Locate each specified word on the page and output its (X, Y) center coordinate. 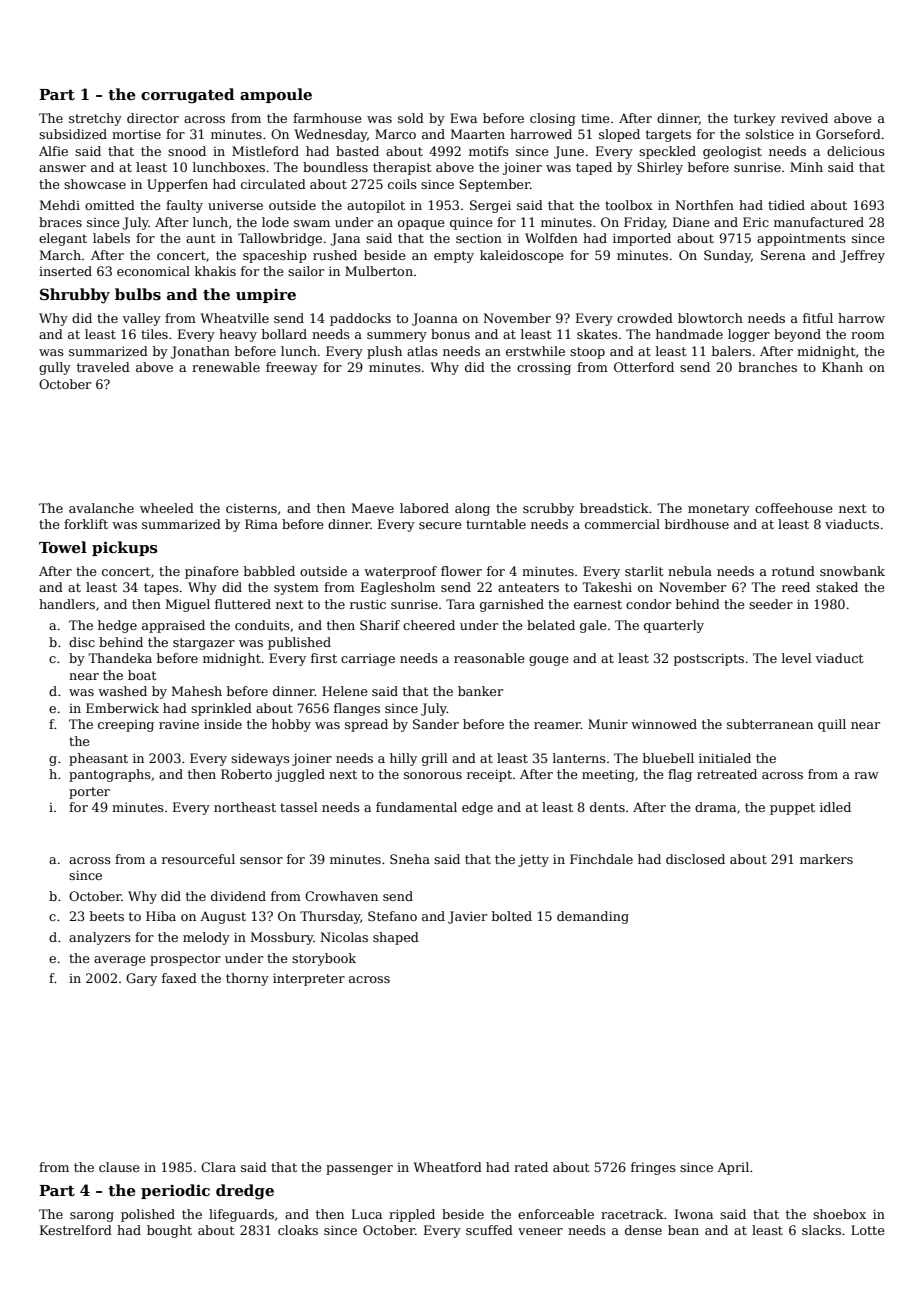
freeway (292, 368)
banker (480, 691)
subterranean (770, 724)
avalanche (101, 508)
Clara (218, 1167)
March (60, 255)
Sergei (490, 206)
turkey (755, 119)
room (868, 335)
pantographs (110, 775)
